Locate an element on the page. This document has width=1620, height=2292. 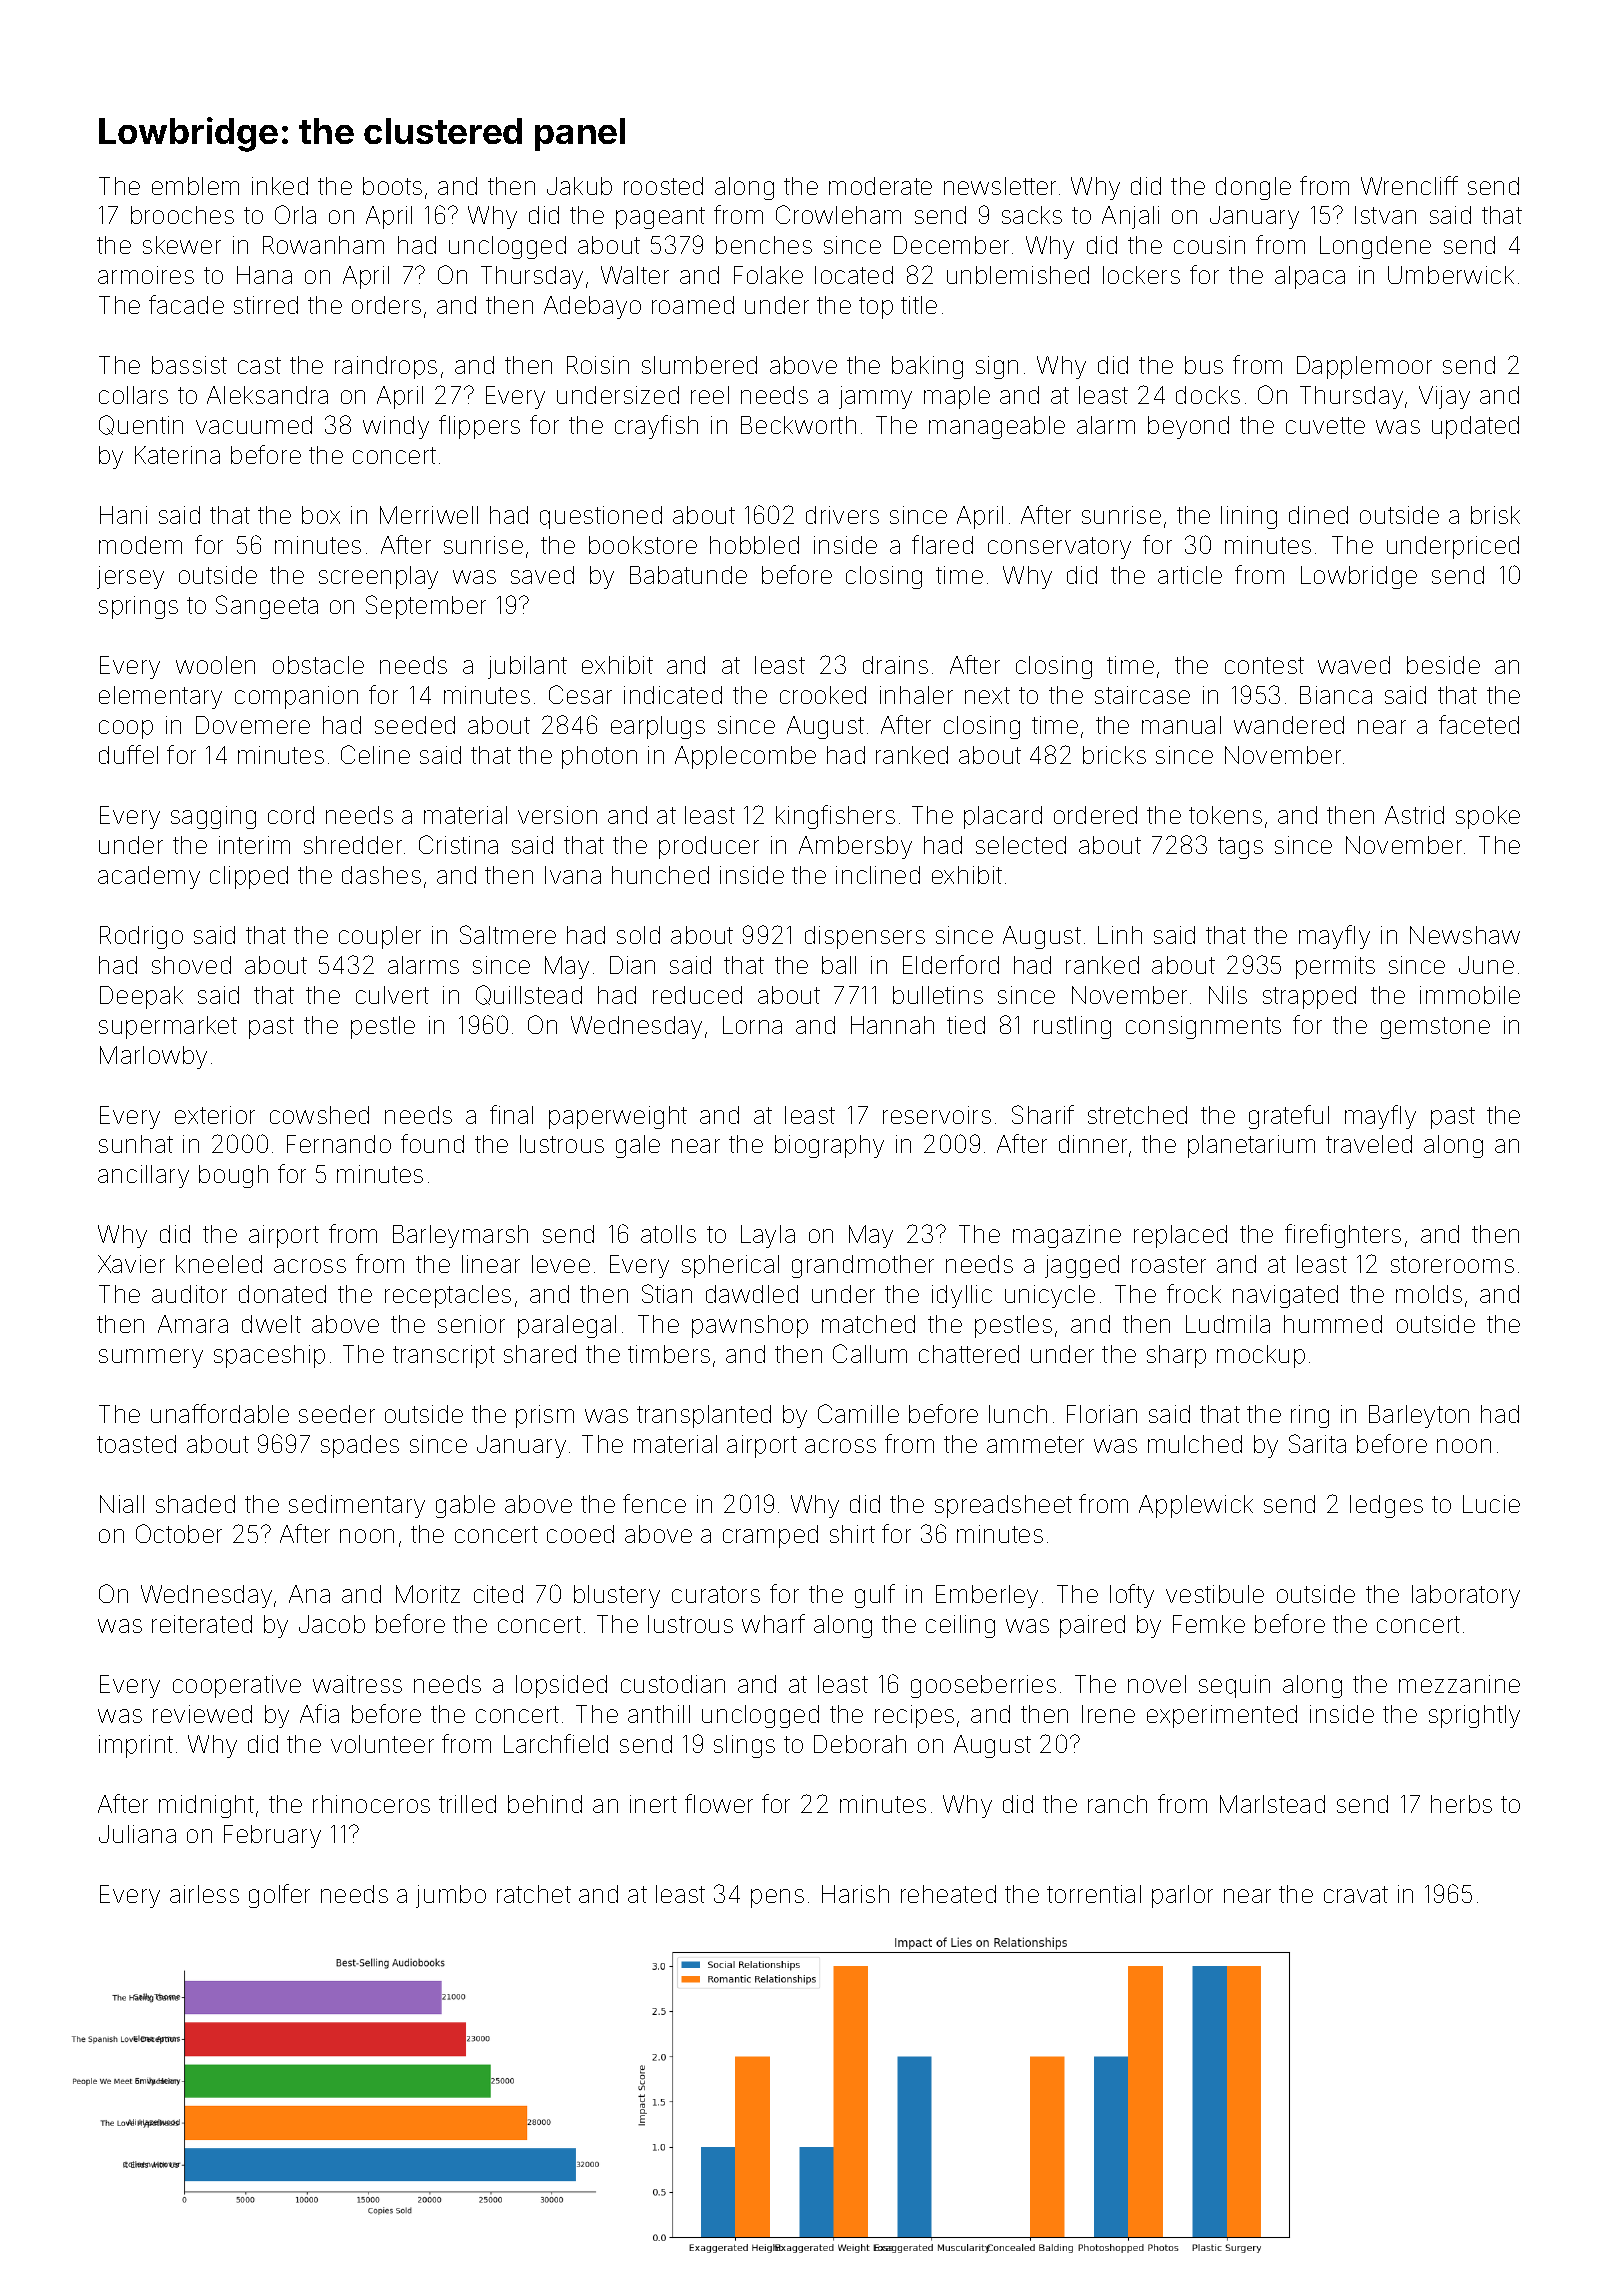
rustling is located at coordinates (1072, 1027).
